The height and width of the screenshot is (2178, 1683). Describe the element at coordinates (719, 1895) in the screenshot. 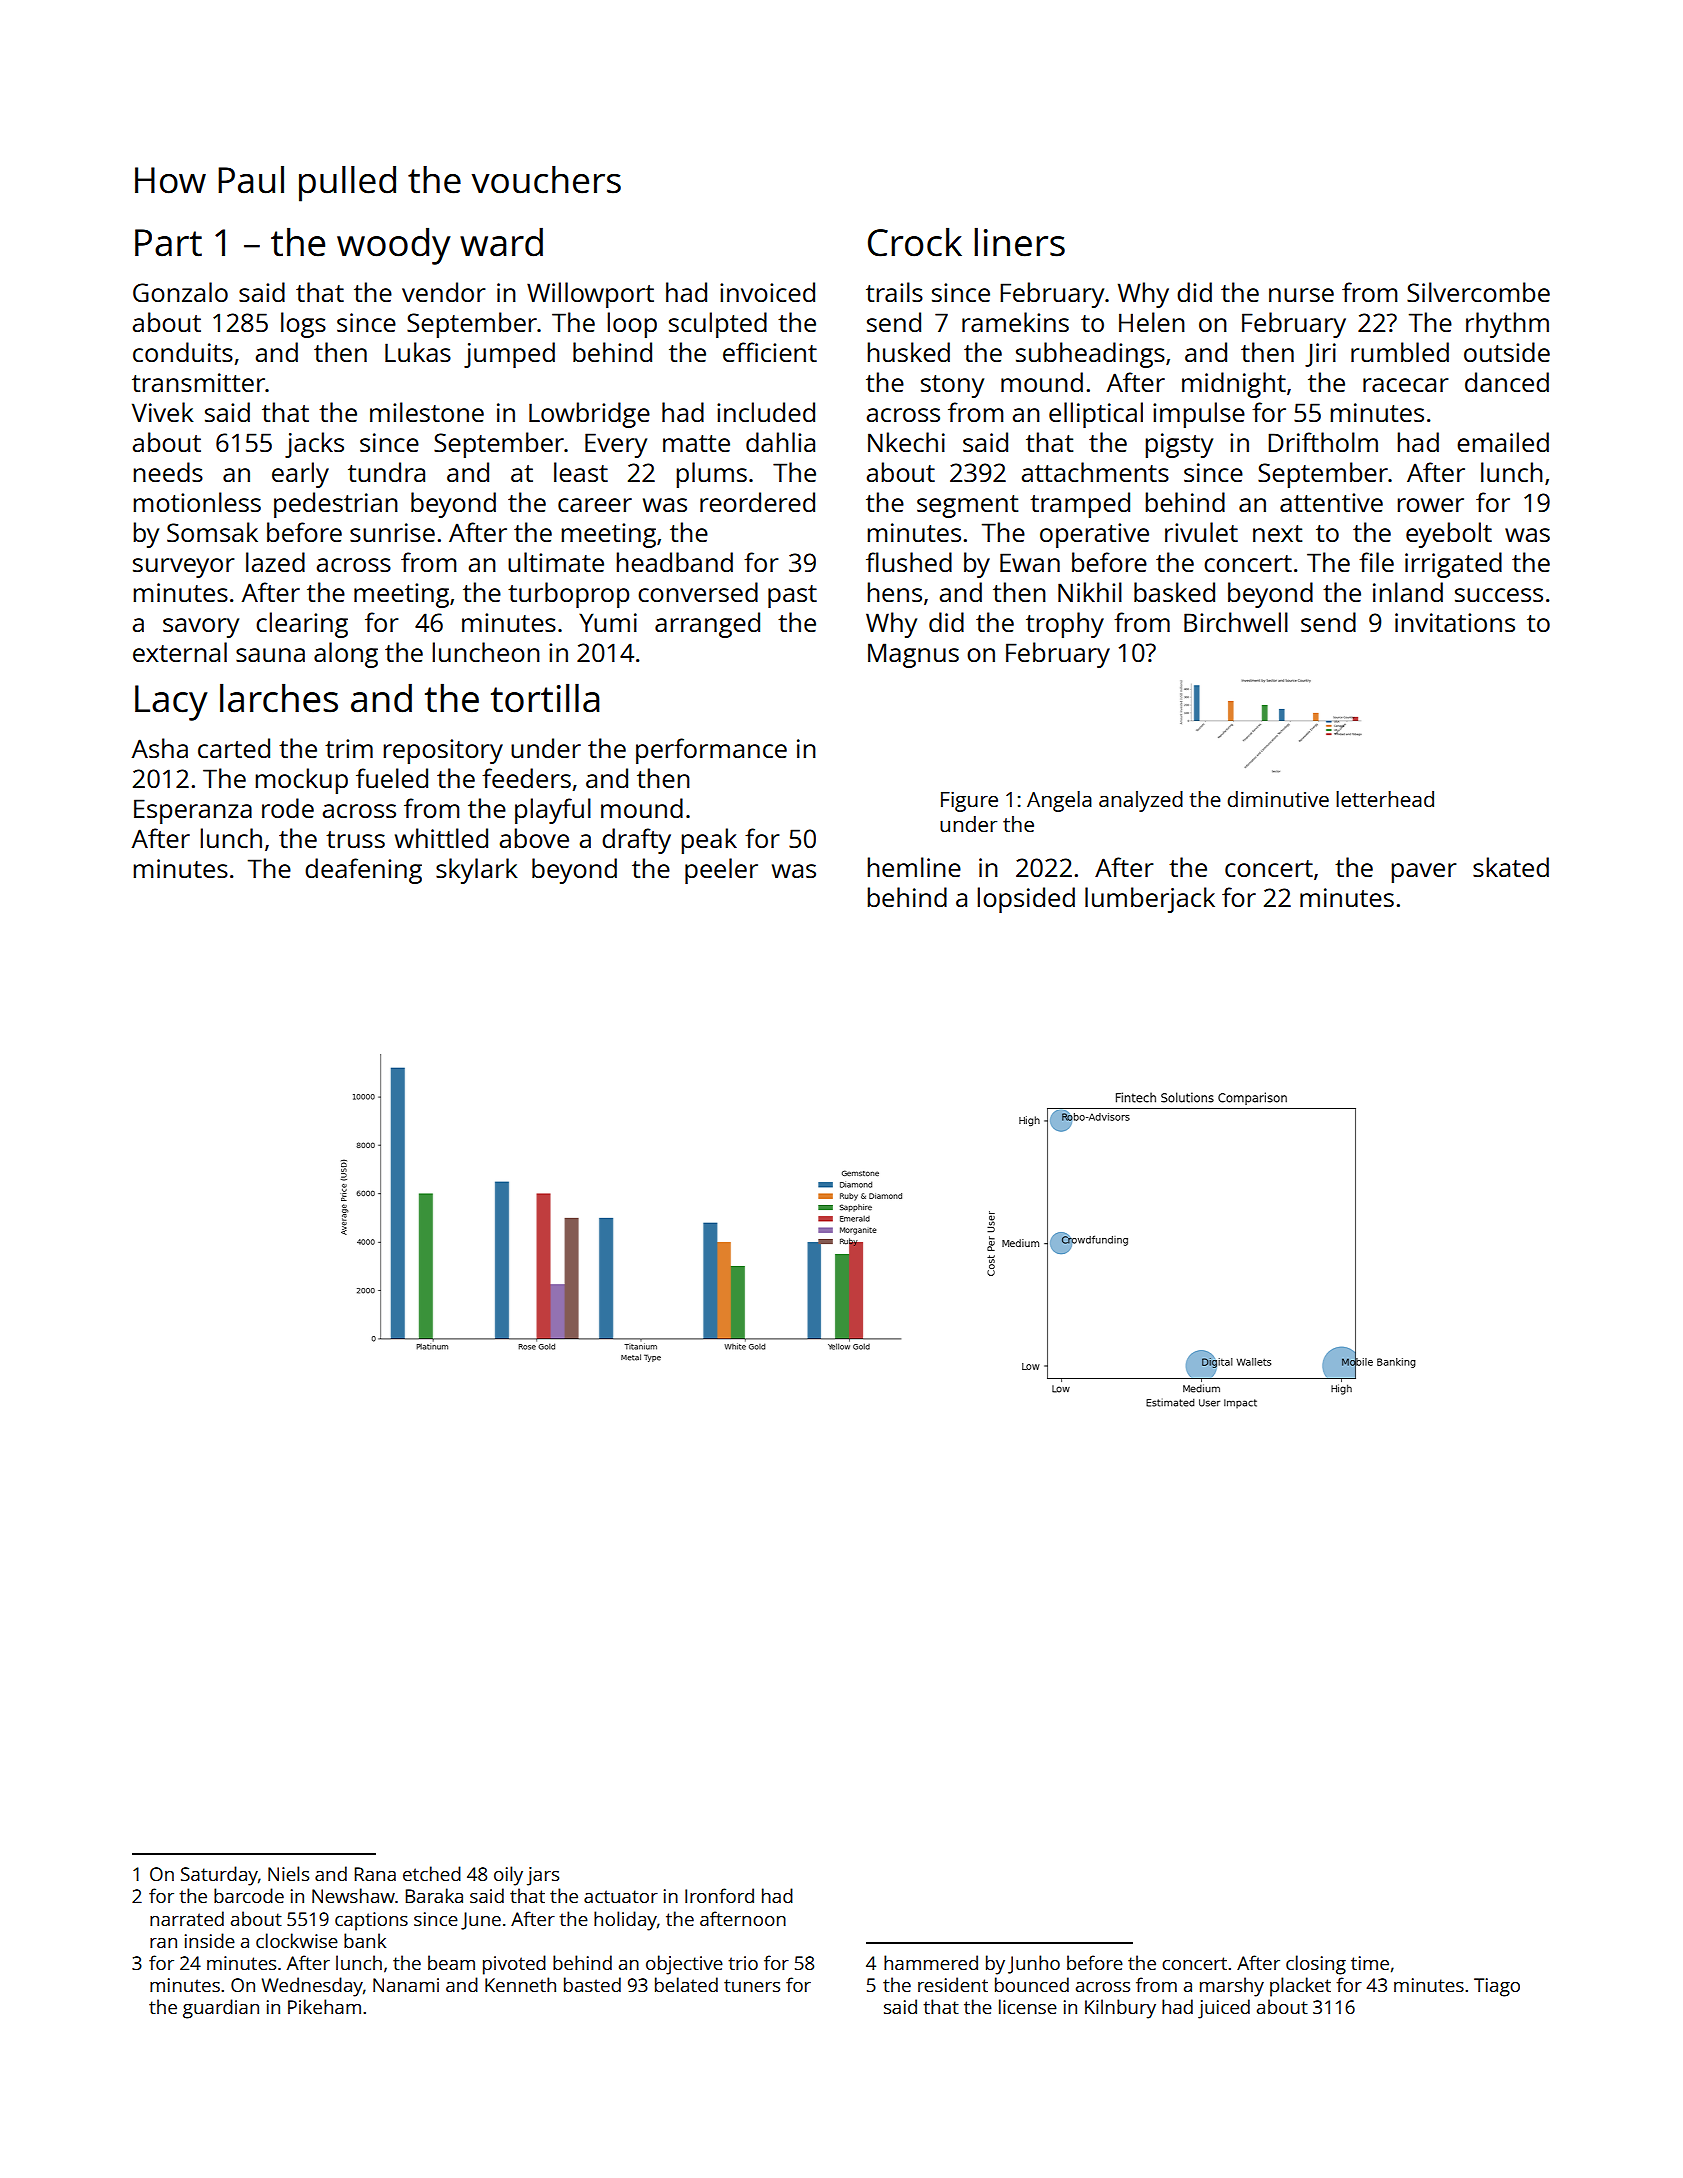

I see `Ironford` at that location.
